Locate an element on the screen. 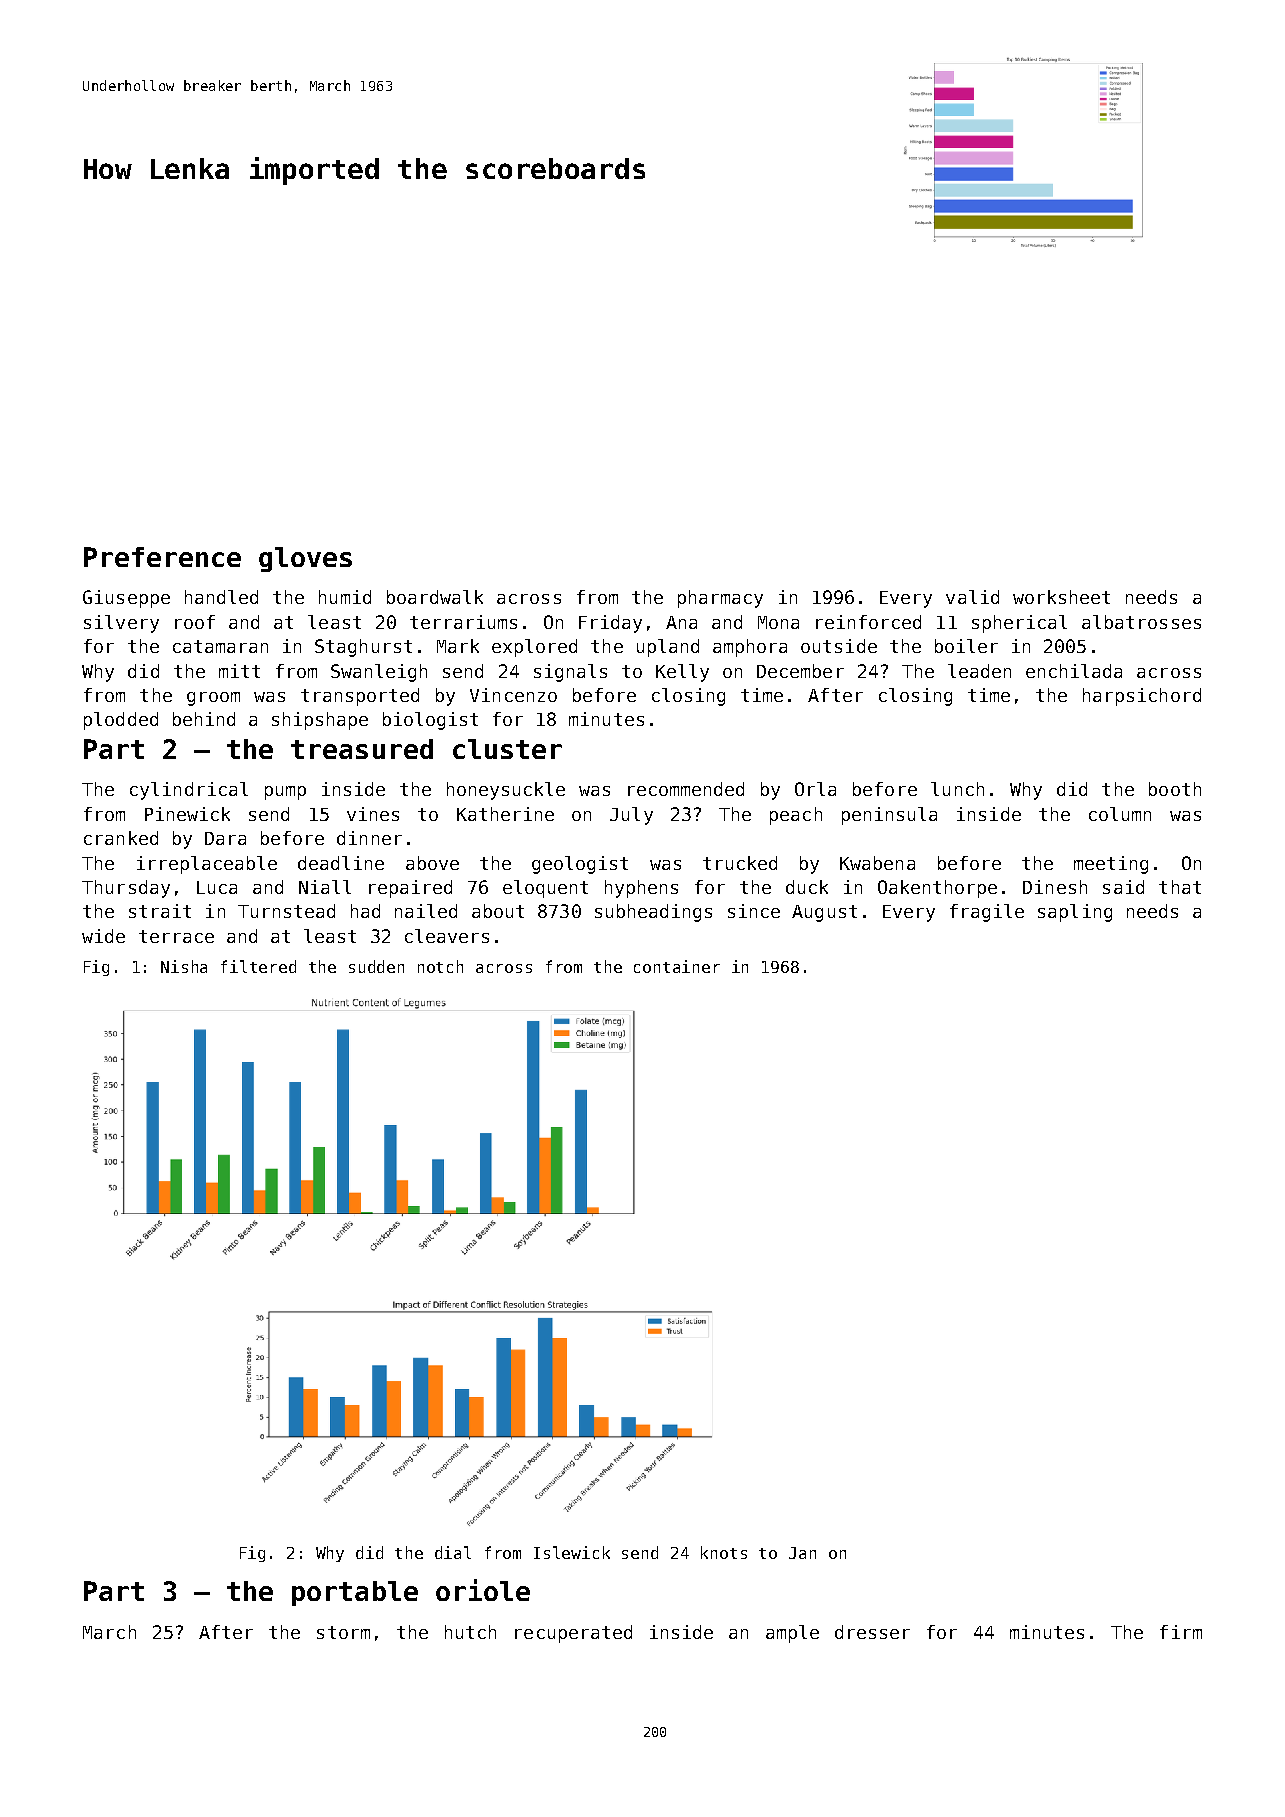 The height and width of the screenshot is (1817, 1285). firm is located at coordinates (1181, 1632).
